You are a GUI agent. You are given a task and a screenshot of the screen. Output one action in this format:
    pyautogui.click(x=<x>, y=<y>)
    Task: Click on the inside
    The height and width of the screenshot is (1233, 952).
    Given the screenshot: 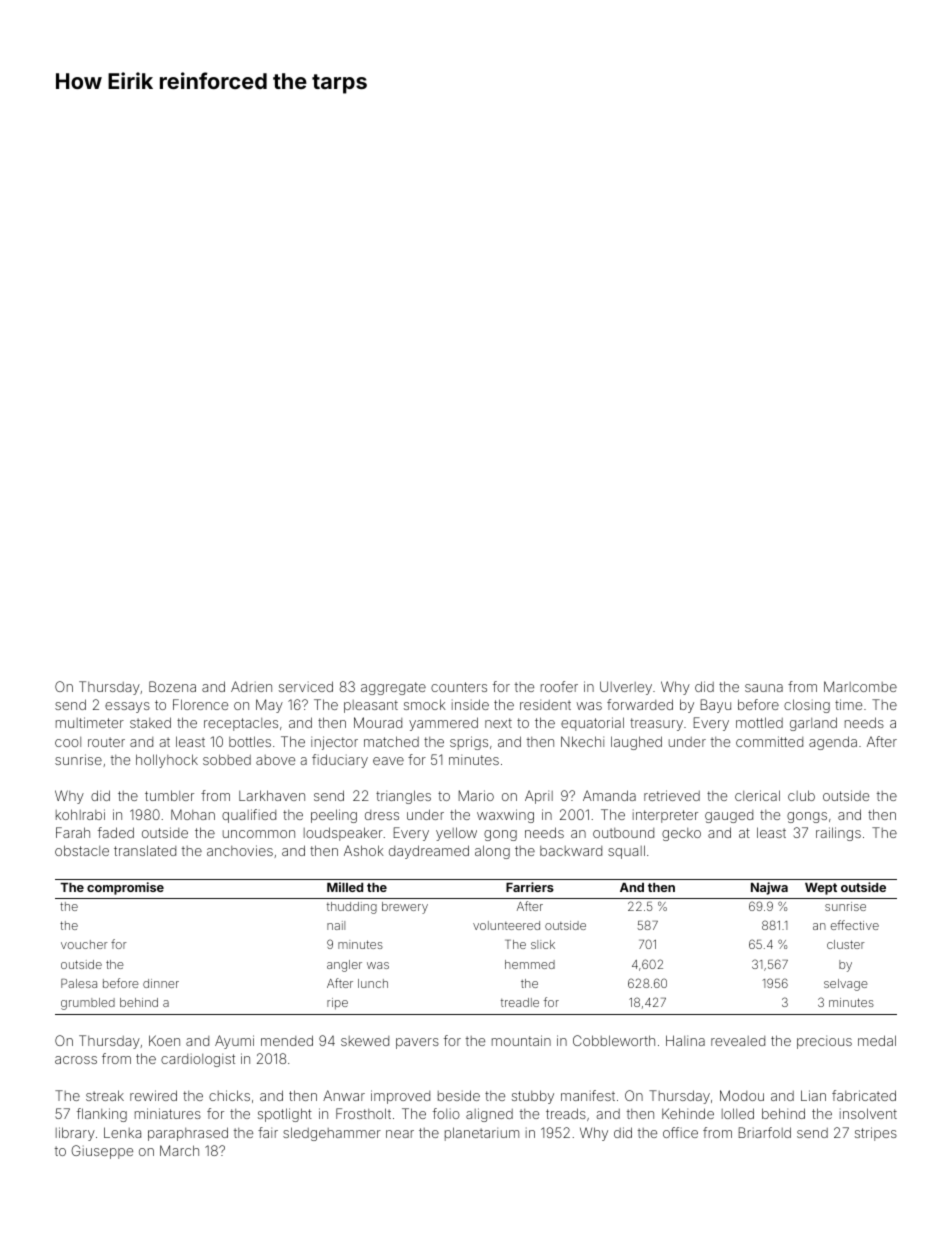 What is the action you would take?
    pyautogui.click(x=470, y=704)
